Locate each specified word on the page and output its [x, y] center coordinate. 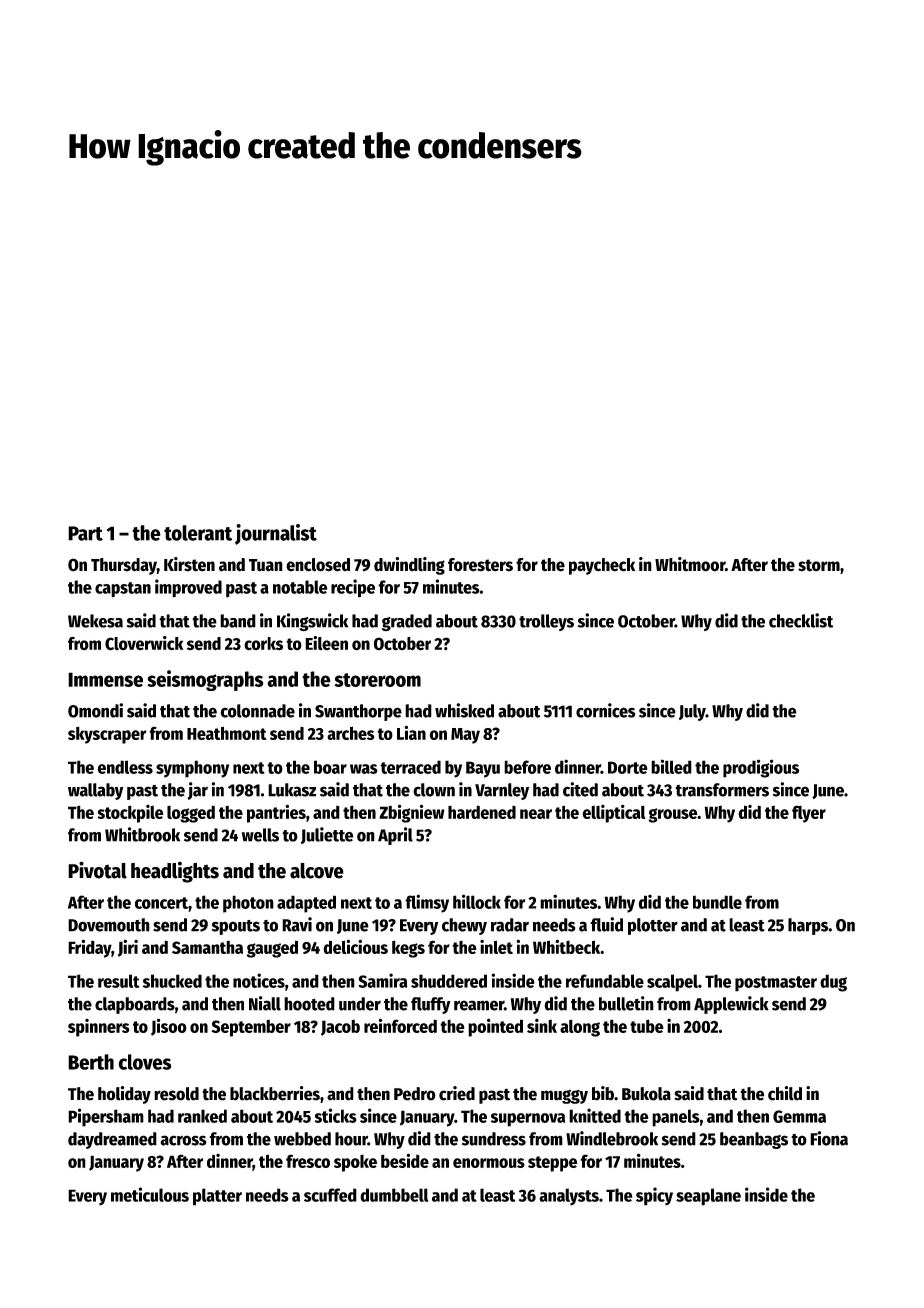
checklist [801, 620]
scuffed [330, 1195]
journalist [276, 534]
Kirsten [189, 564]
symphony [192, 769]
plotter [653, 926]
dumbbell [394, 1195]
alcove [317, 871]
